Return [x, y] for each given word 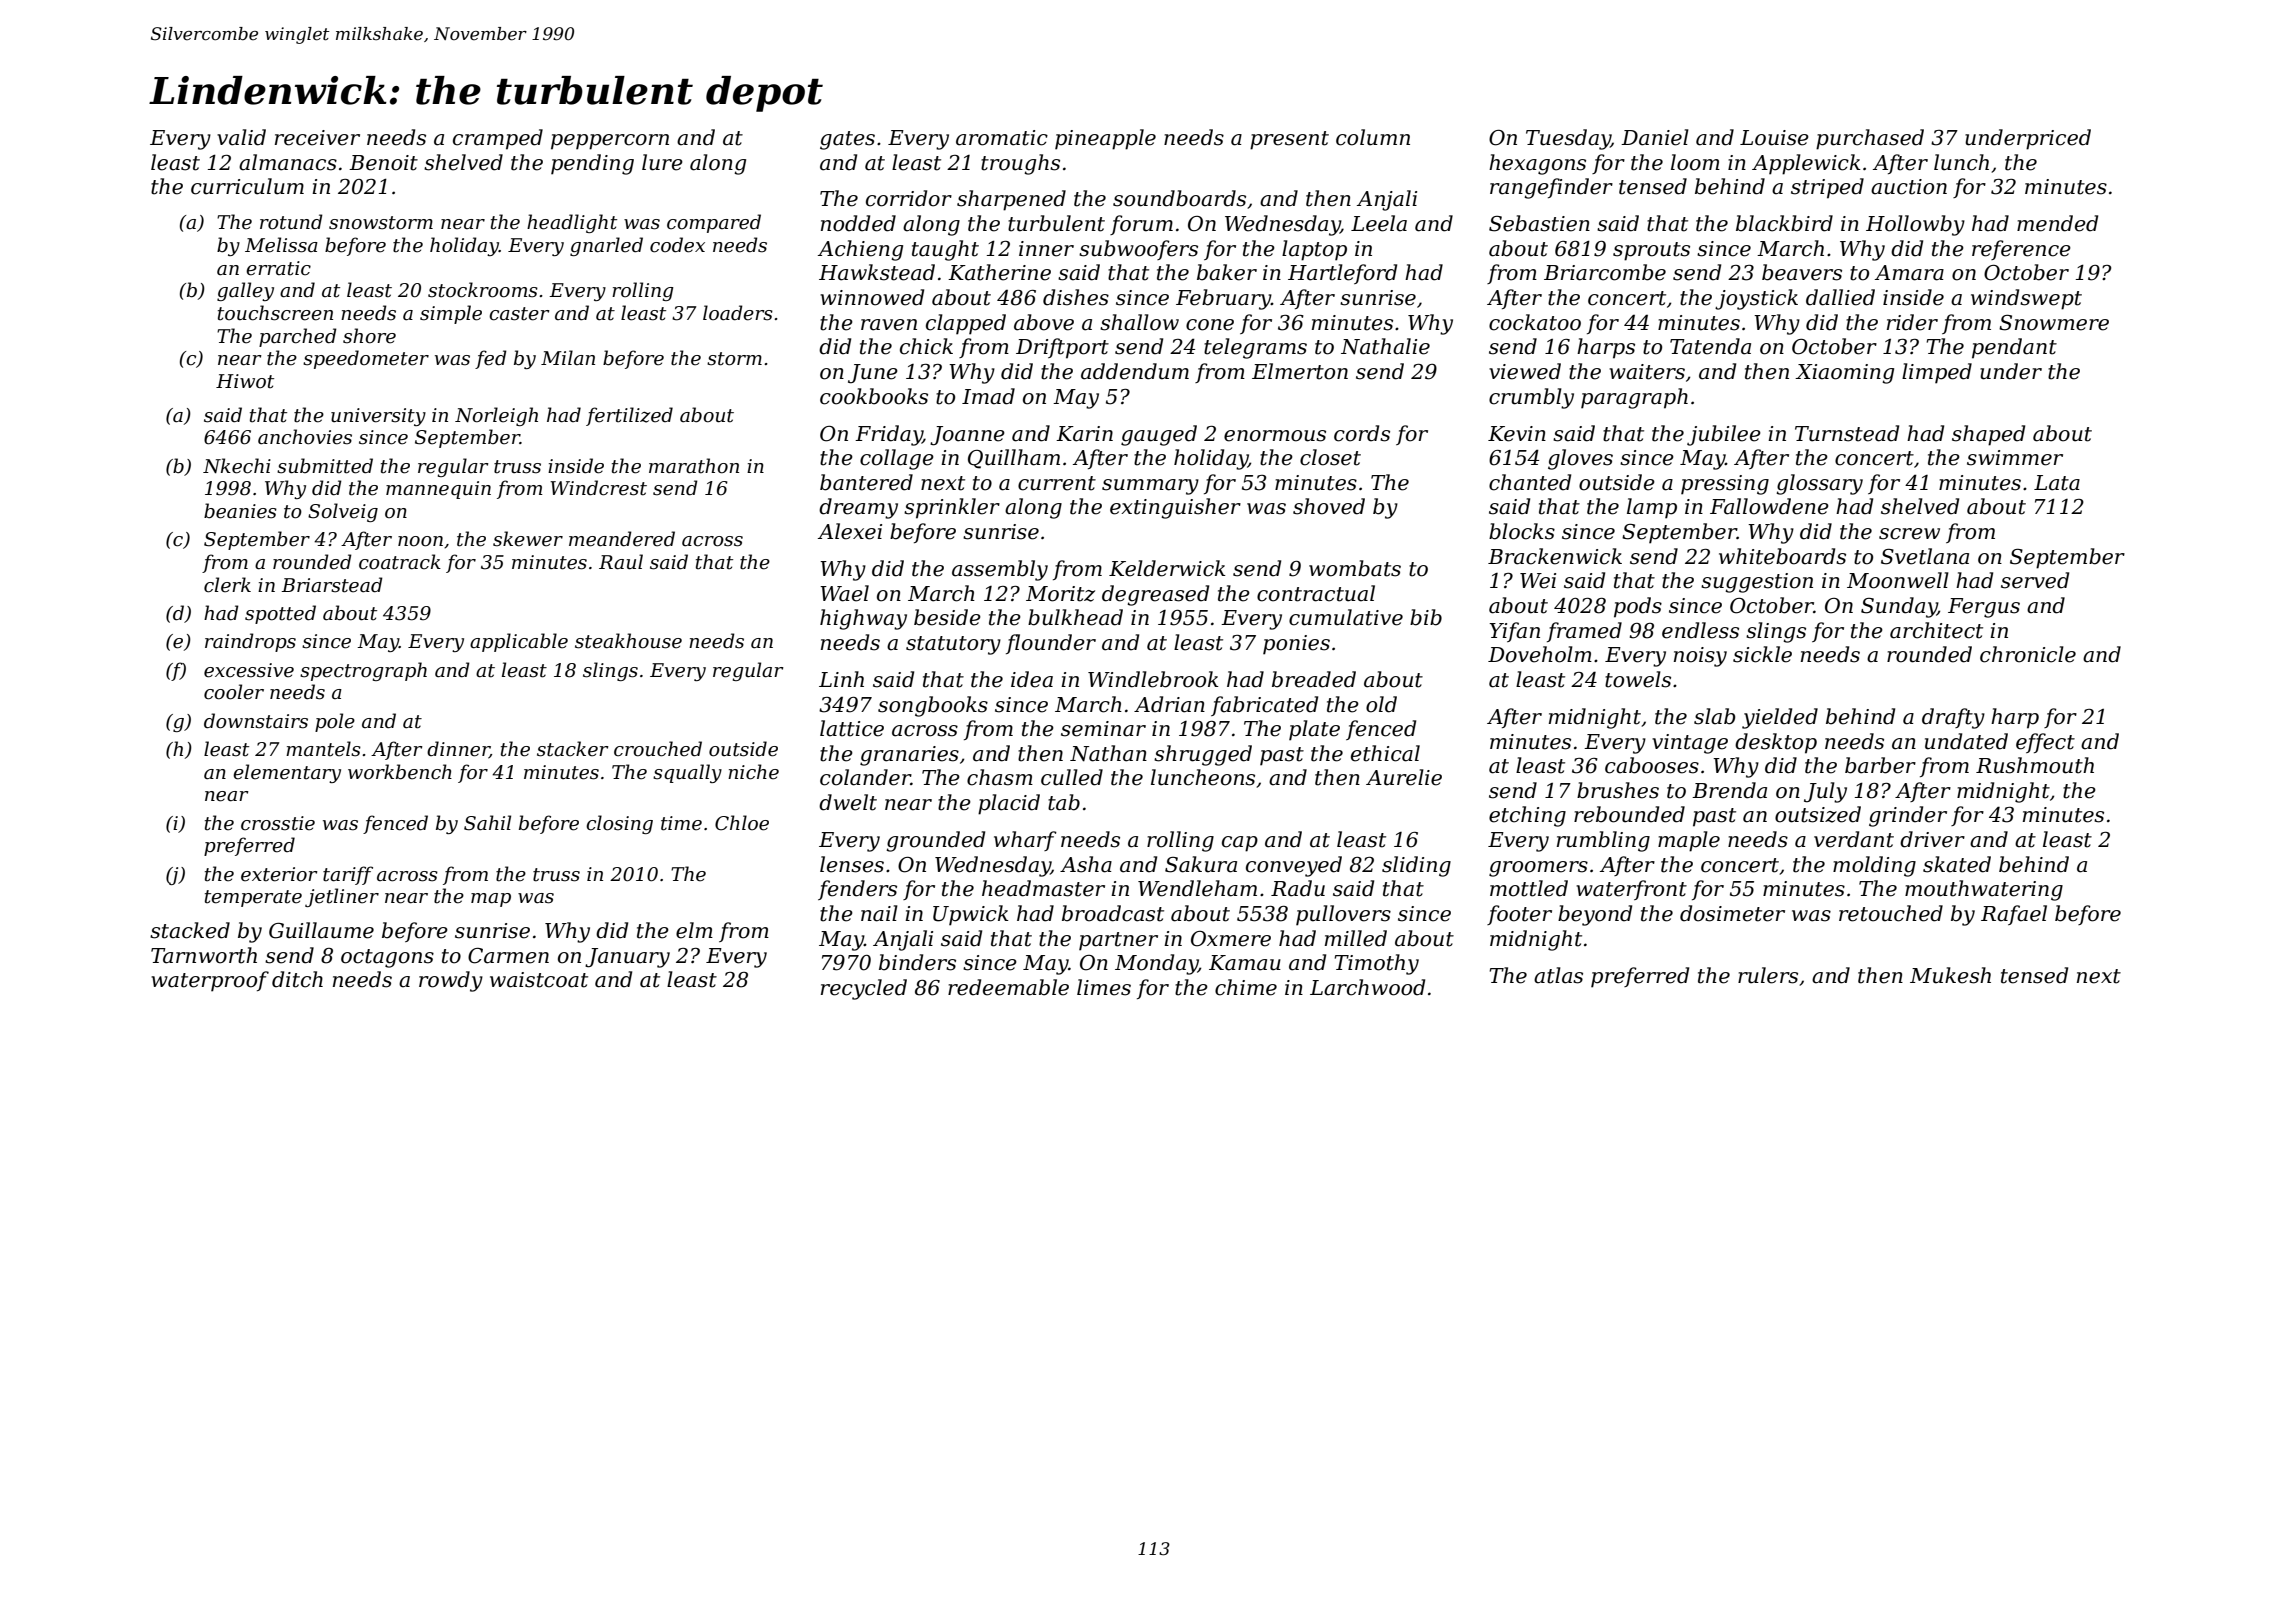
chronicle [2028, 654]
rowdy [451, 981]
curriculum [247, 186]
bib [1426, 617]
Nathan [1108, 753]
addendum [1135, 371]
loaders [738, 313]
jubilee [1724, 435]
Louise [1774, 138]
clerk [227, 585]
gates [847, 140]
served [2035, 580]
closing [619, 824]
